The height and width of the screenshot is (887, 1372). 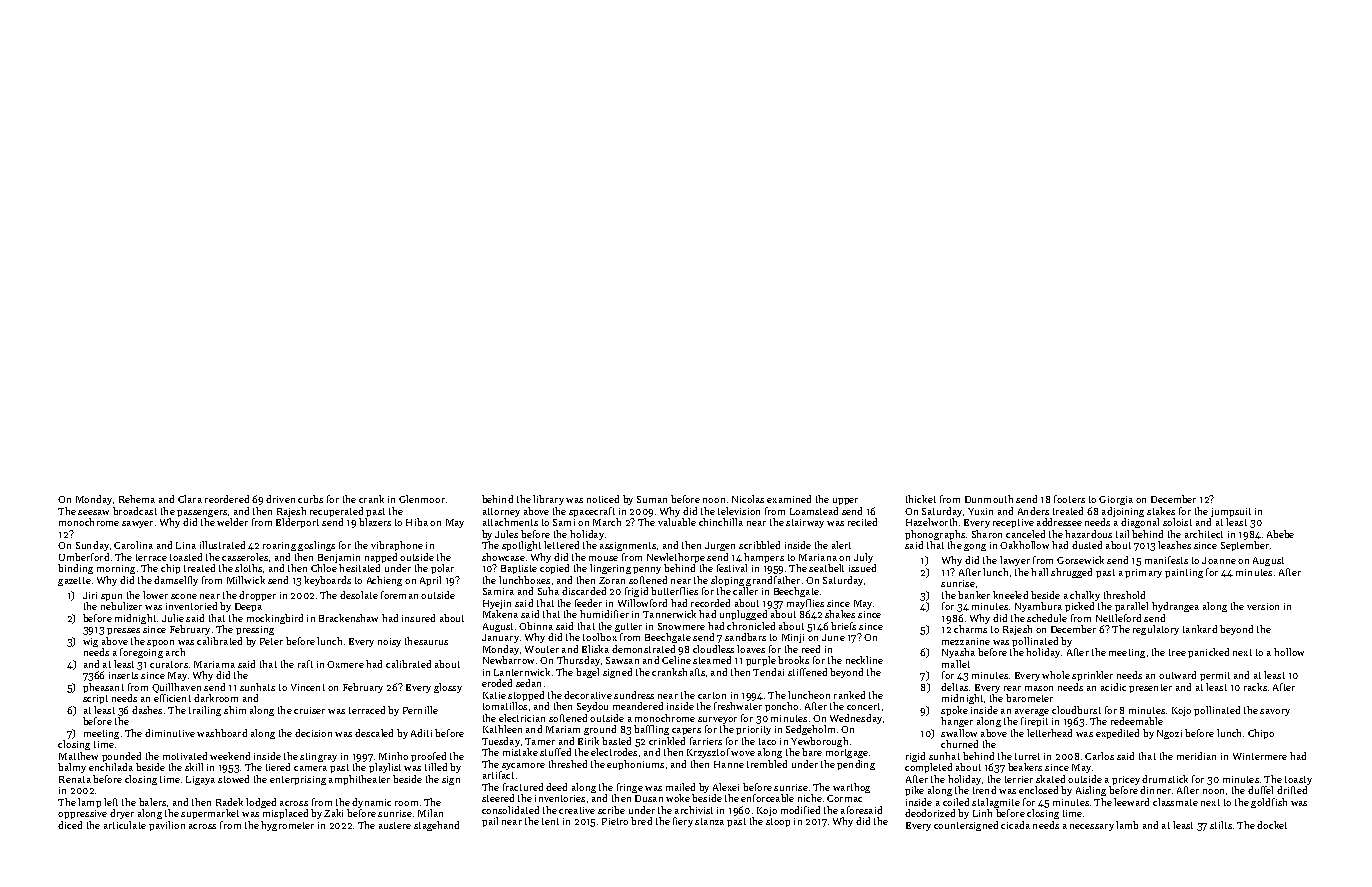 I want to click on sundress, so click(x=634, y=695).
